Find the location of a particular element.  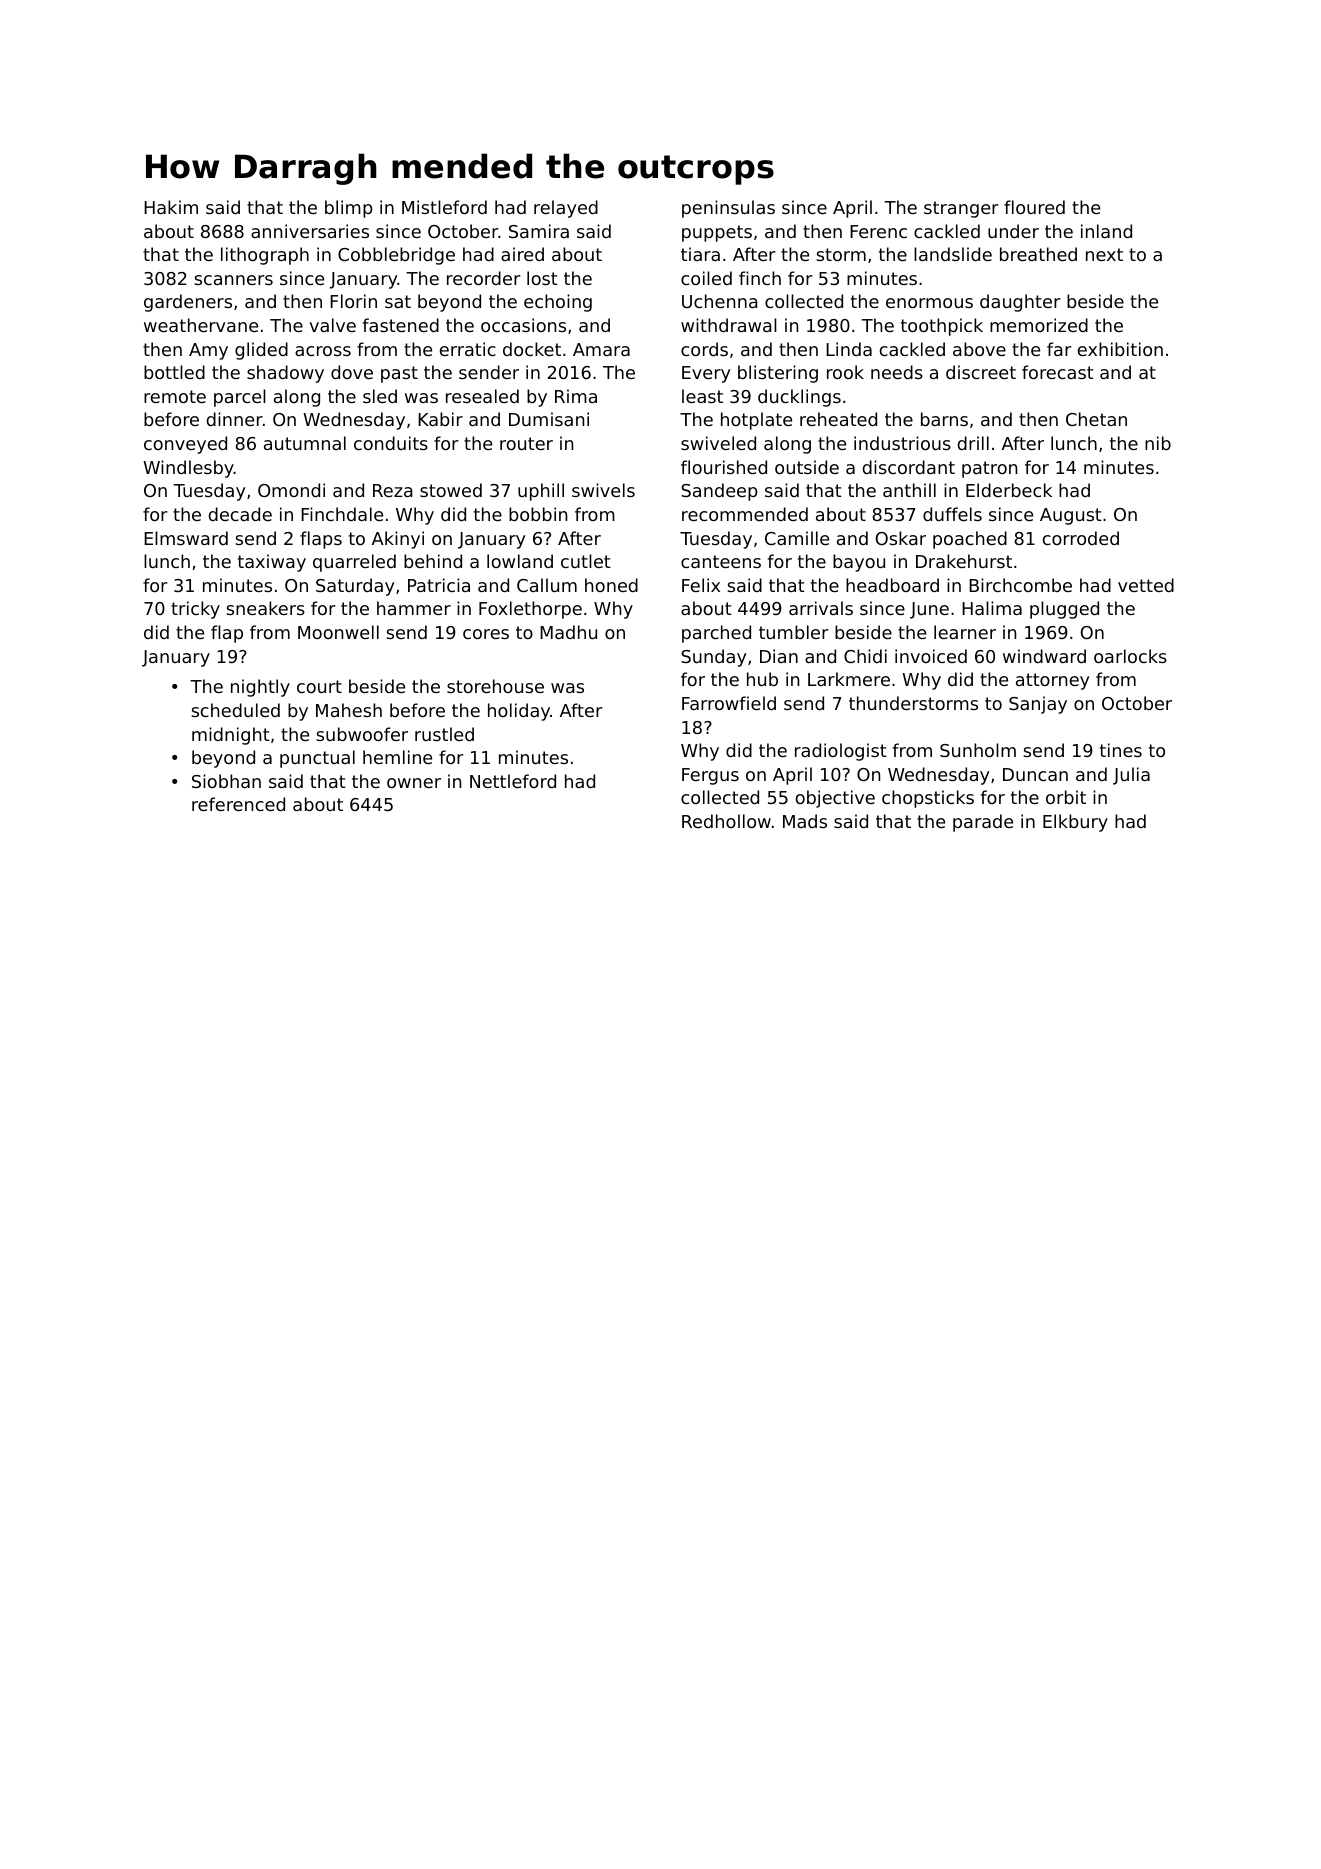

Hakim is located at coordinates (171, 207).
